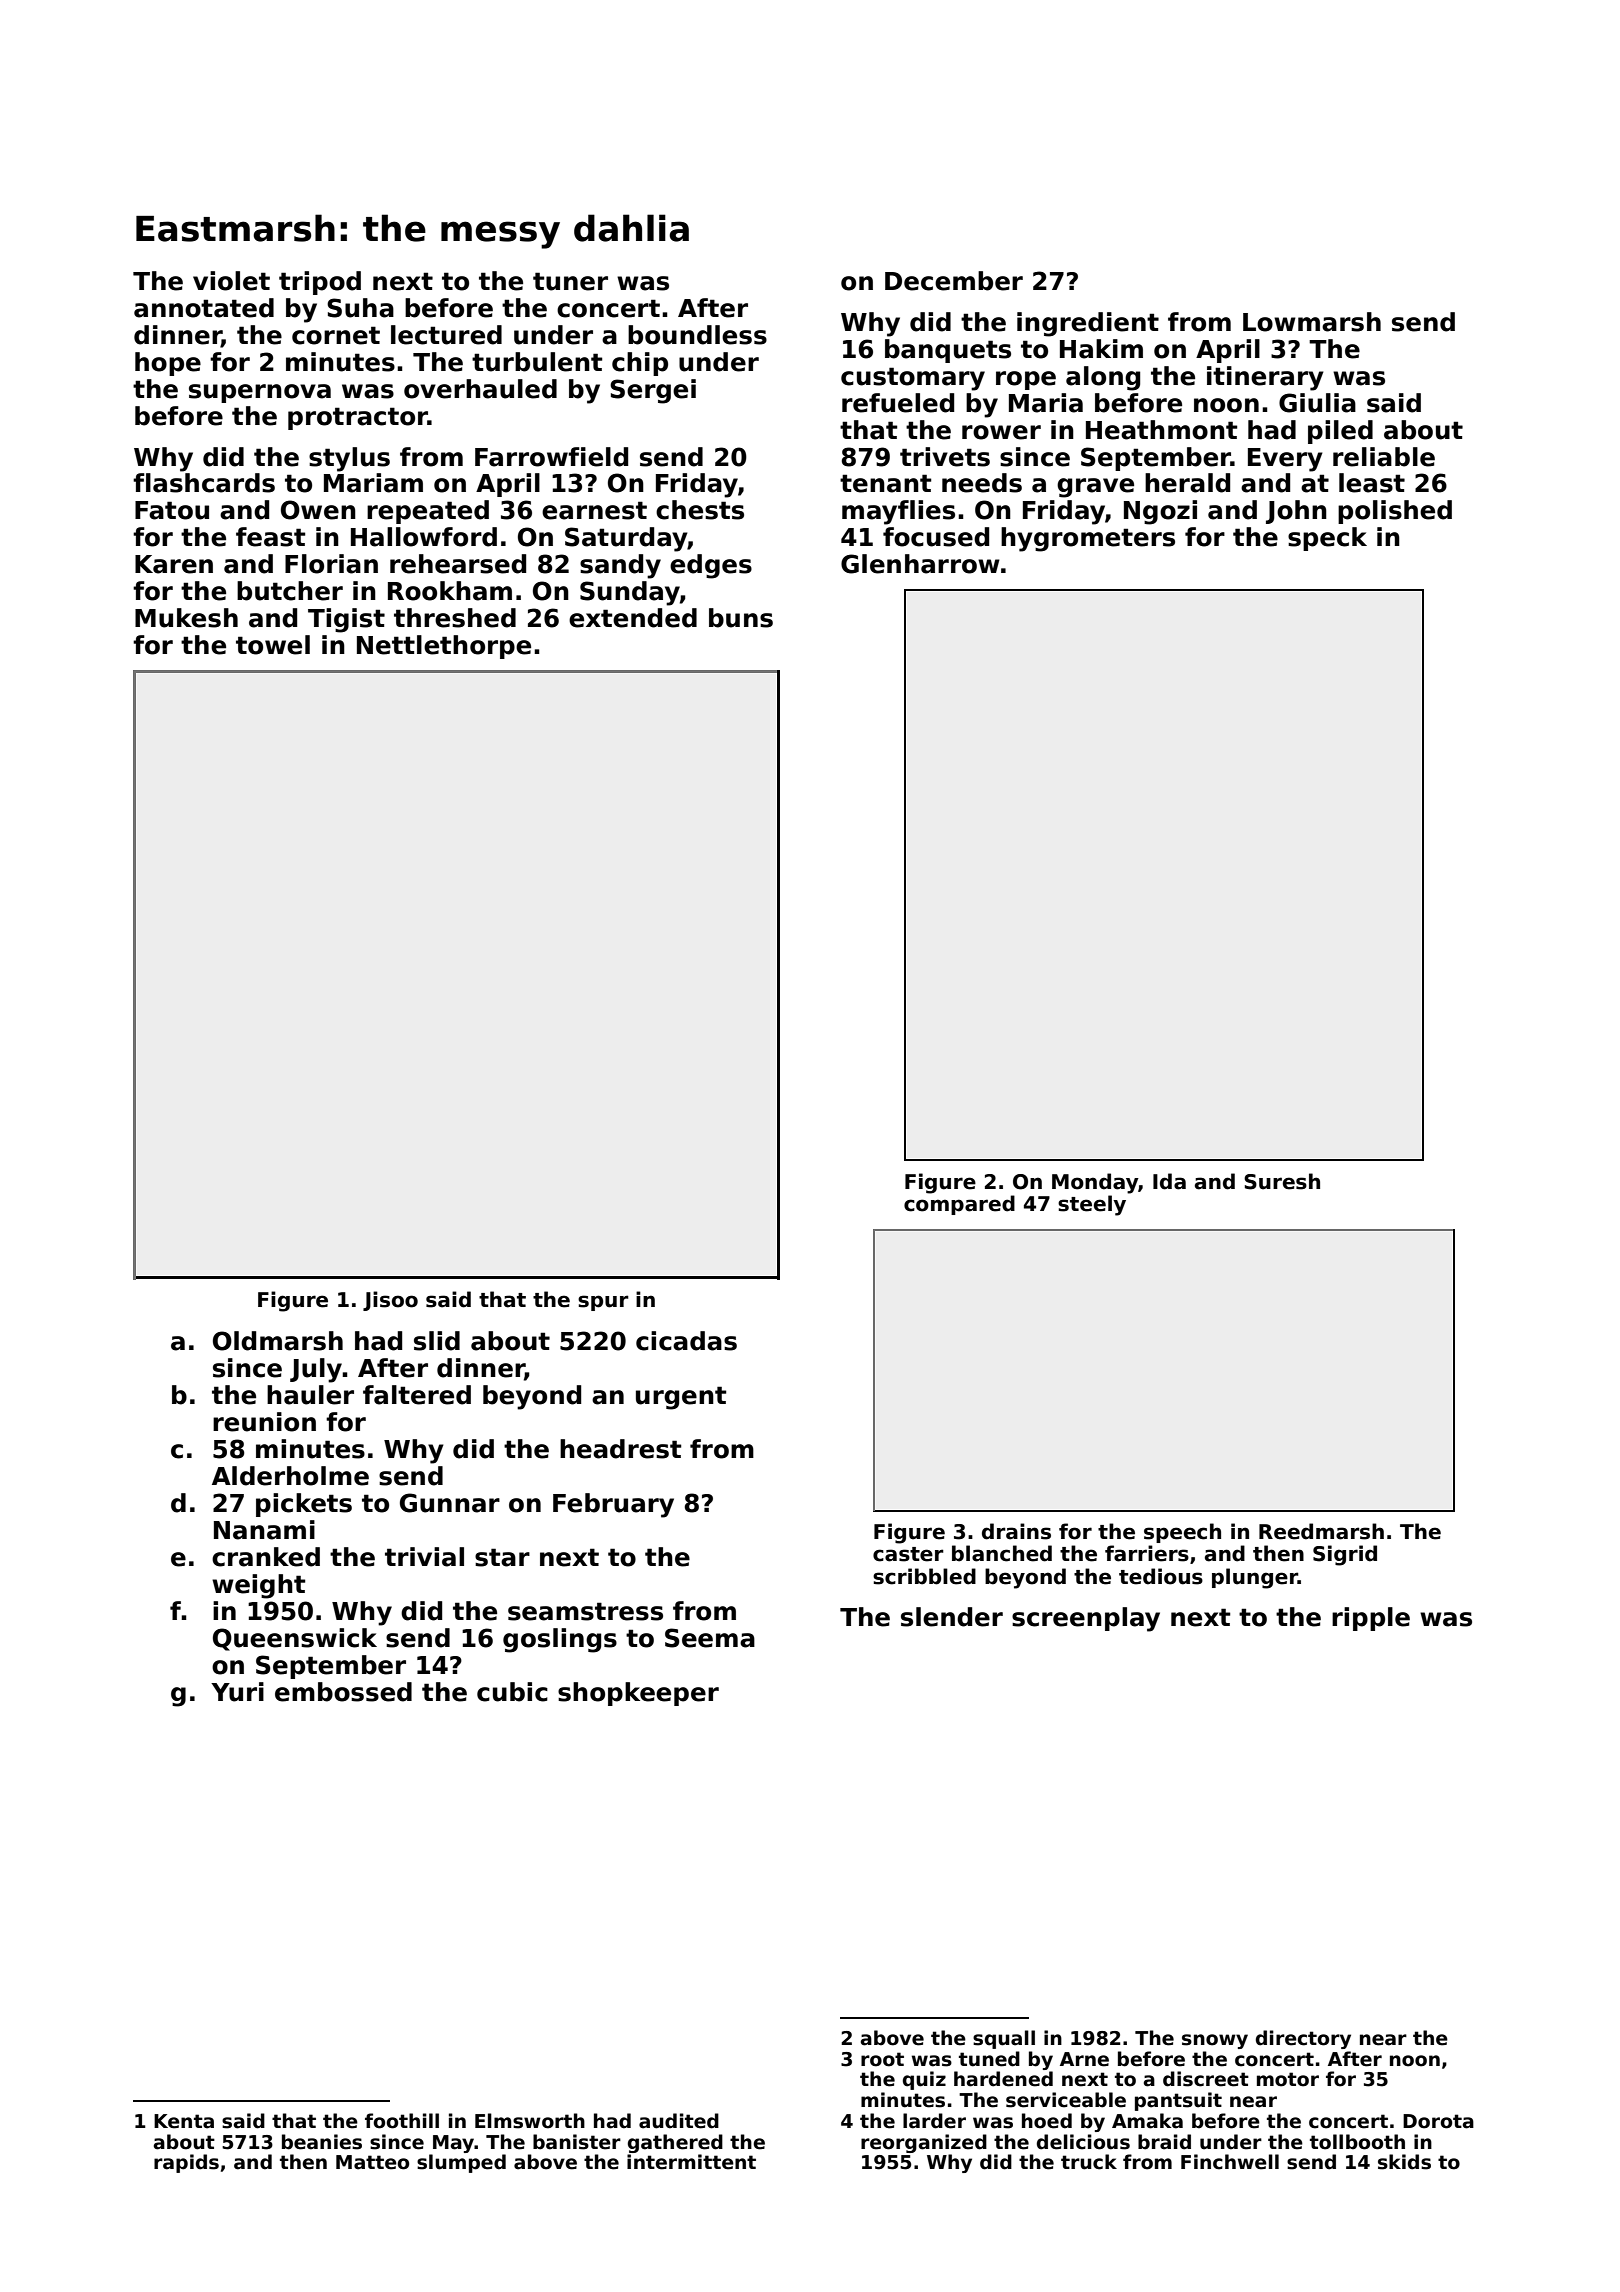  Describe the element at coordinates (204, 483) in the image. I see `flashcards` at that location.
